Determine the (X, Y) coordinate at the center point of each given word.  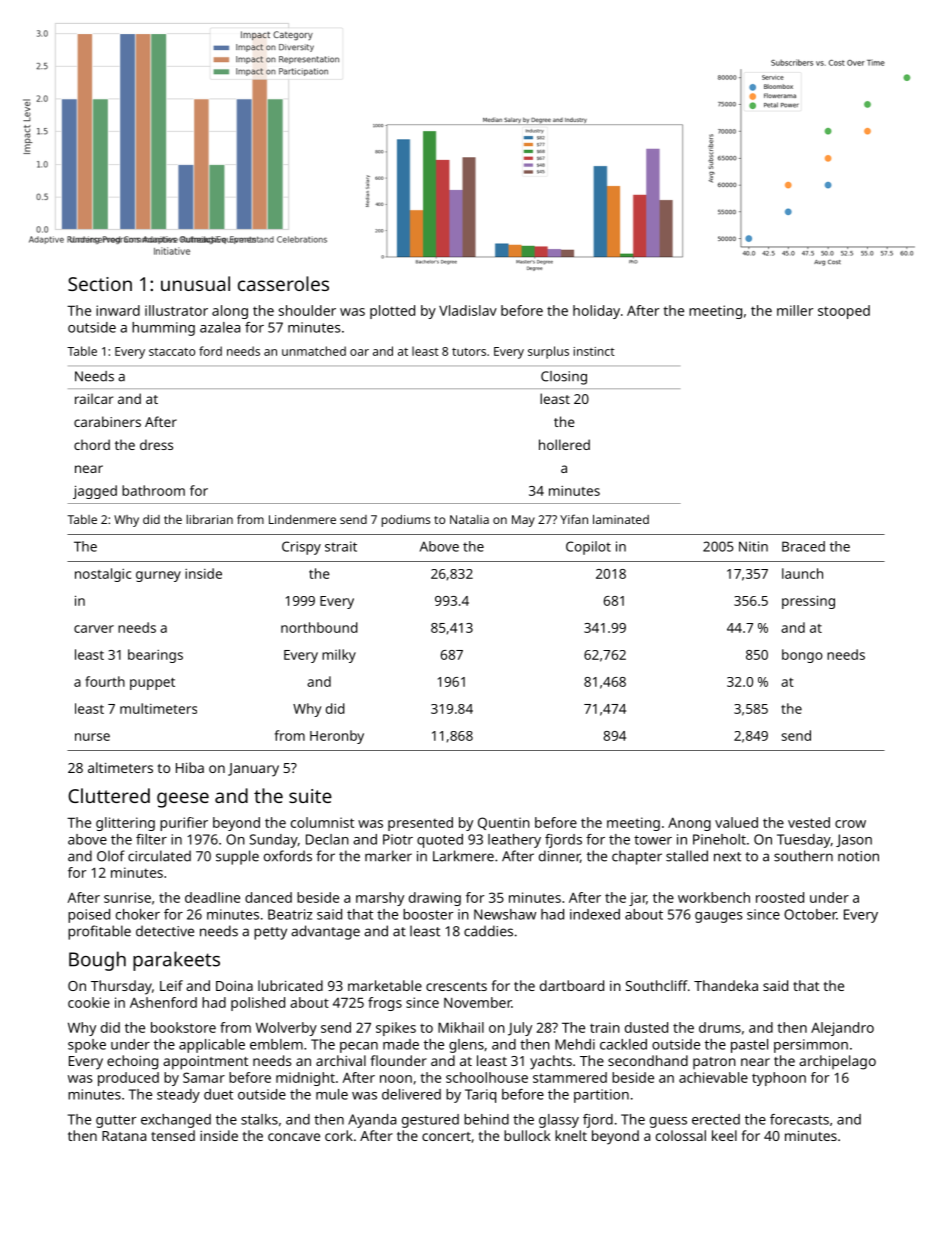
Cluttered (109, 795)
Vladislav (468, 310)
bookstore (183, 1027)
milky (339, 656)
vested (809, 822)
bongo (802, 656)
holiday (596, 312)
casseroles (283, 283)
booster (428, 914)
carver (94, 629)
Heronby (337, 737)
